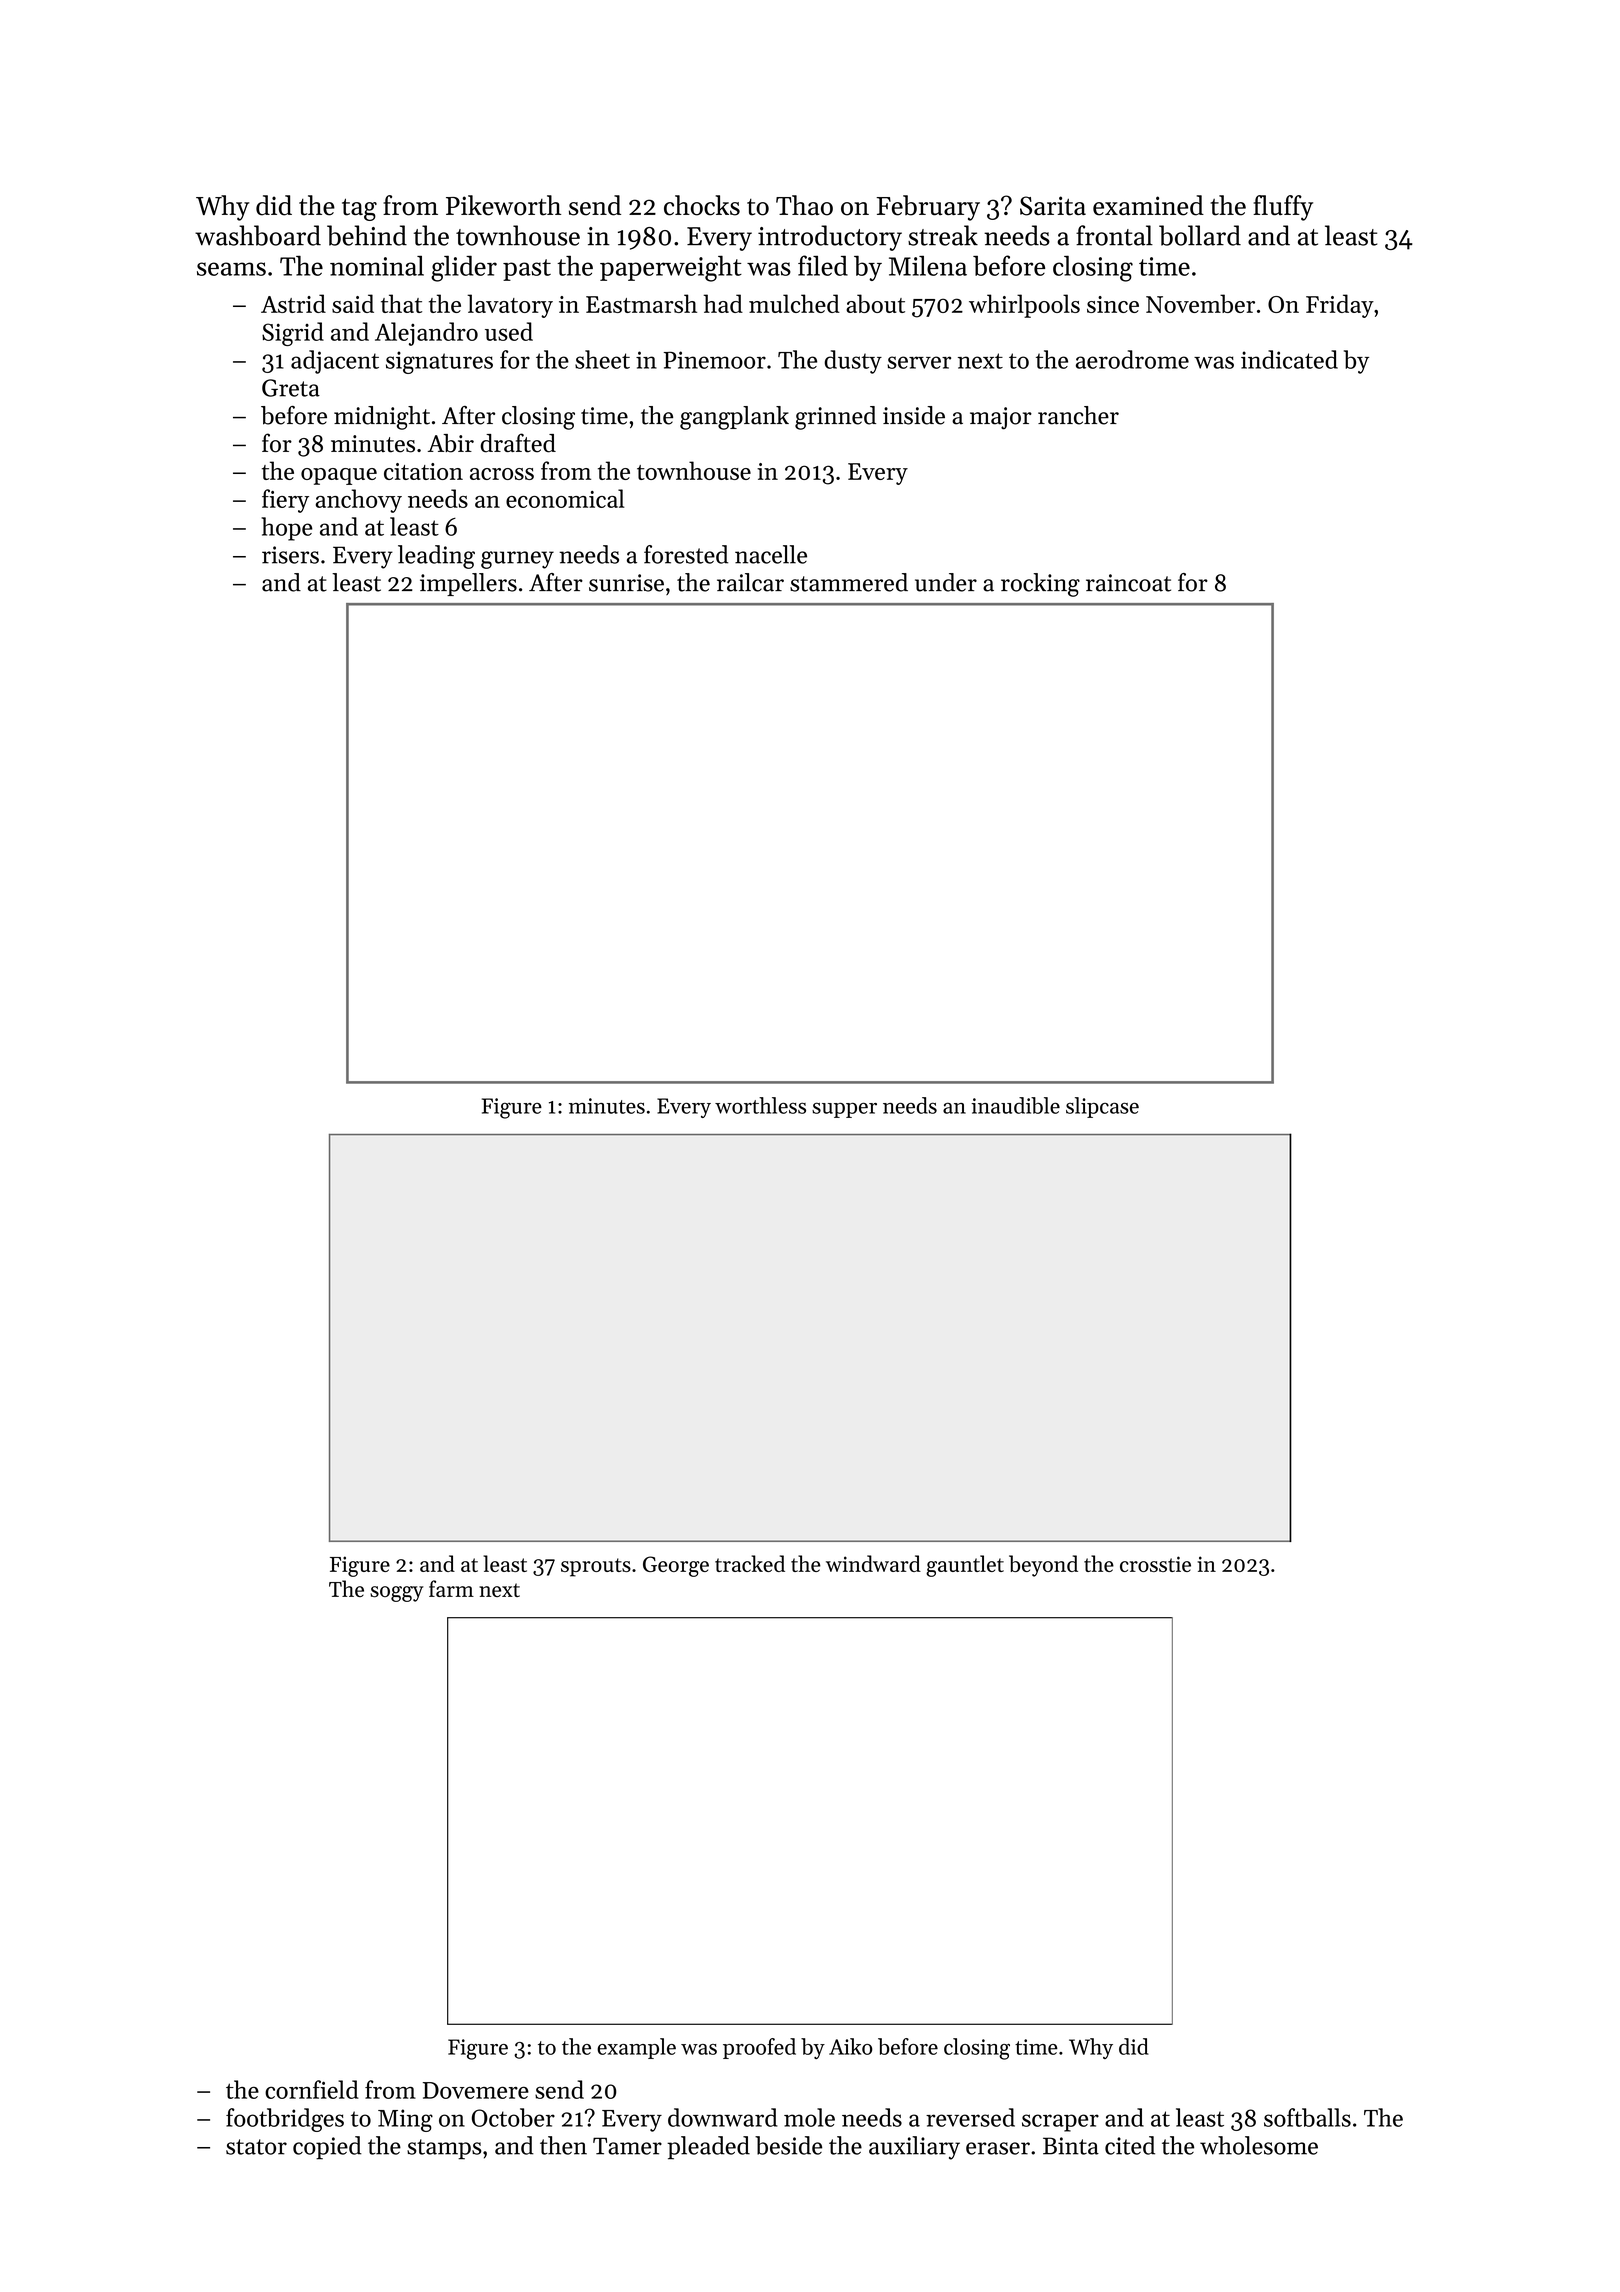  What do you see at coordinates (760, 1105) in the image?
I see `worthless` at bounding box center [760, 1105].
